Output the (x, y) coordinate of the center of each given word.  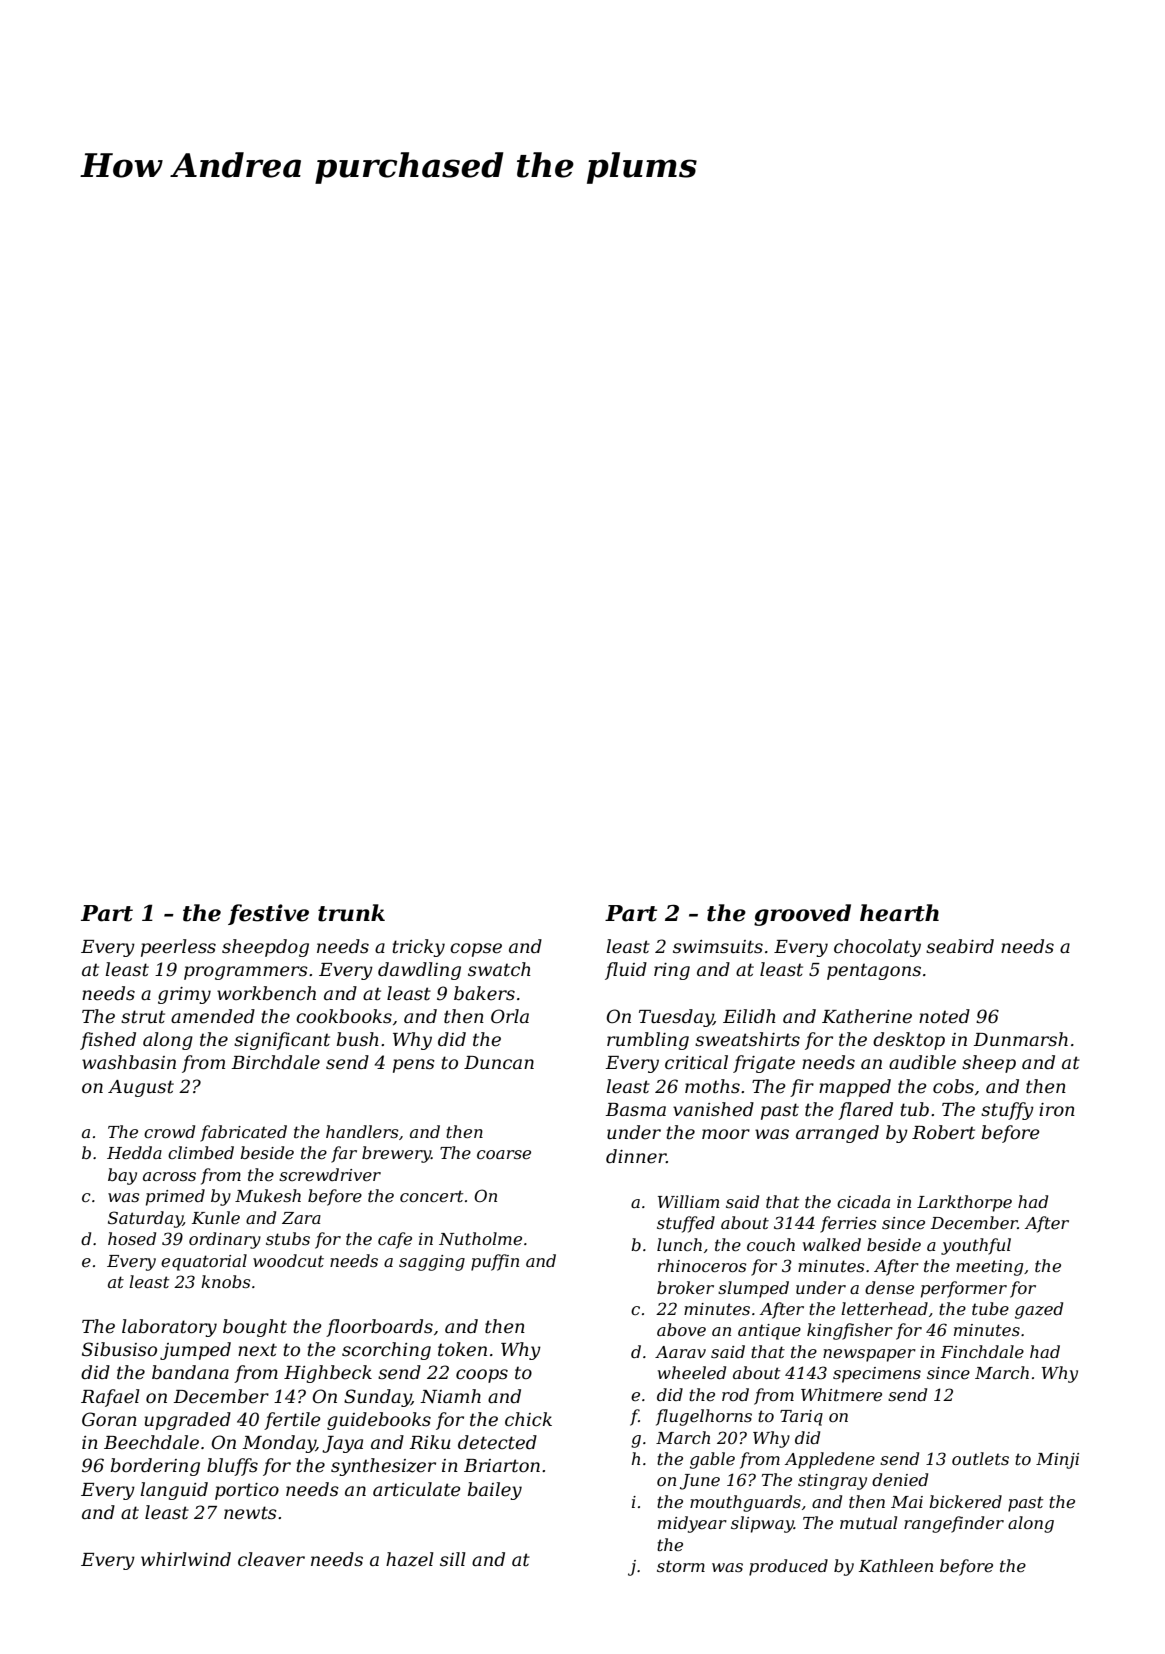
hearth (899, 913)
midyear (692, 1524)
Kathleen (896, 1565)
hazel (410, 1559)
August (141, 1088)
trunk (351, 913)
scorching (386, 1351)
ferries (848, 1224)
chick (528, 1419)
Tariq (801, 1418)
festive (268, 914)
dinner (636, 1156)
